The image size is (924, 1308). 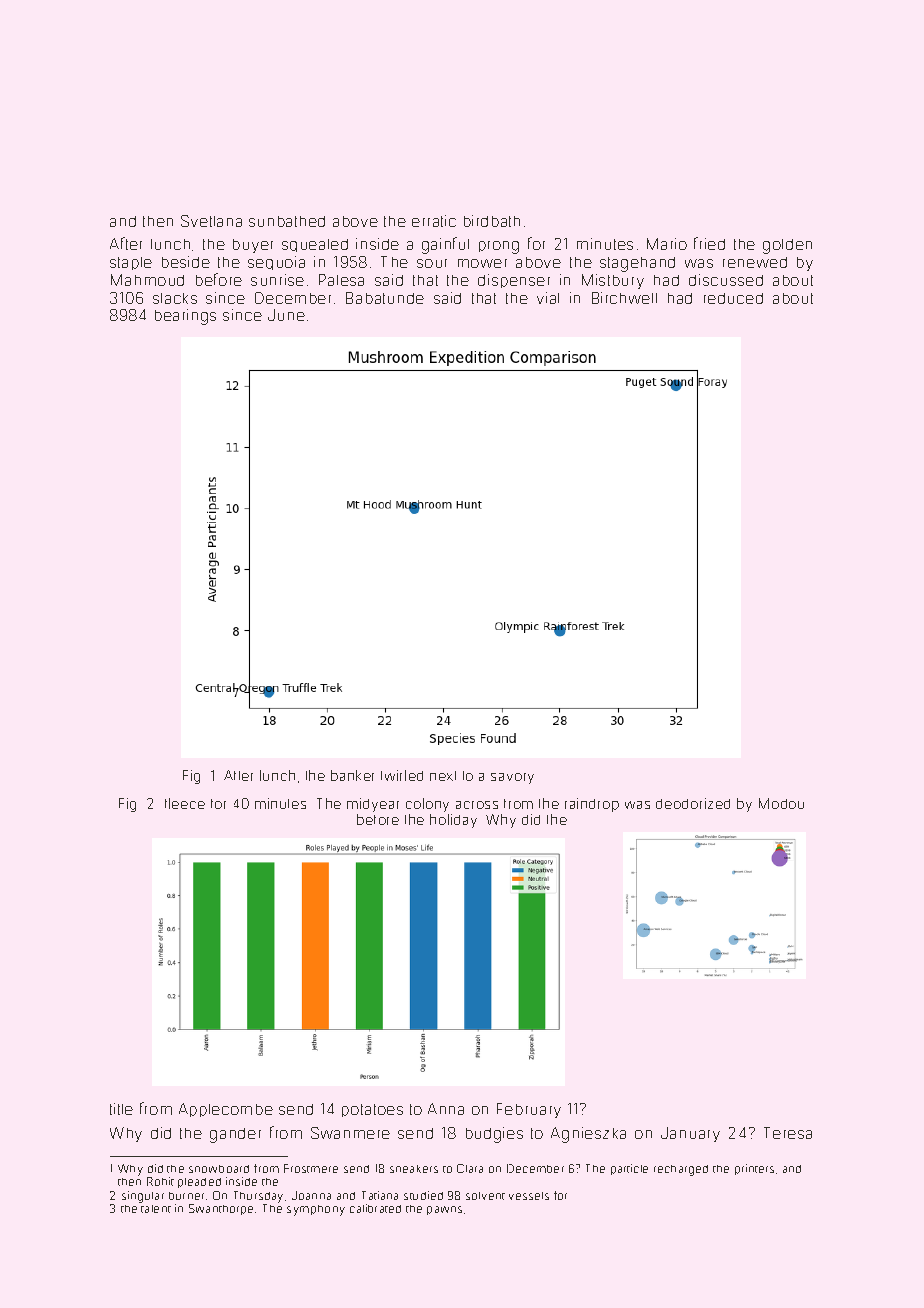 I want to click on printers, so click(x=754, y=1169).
